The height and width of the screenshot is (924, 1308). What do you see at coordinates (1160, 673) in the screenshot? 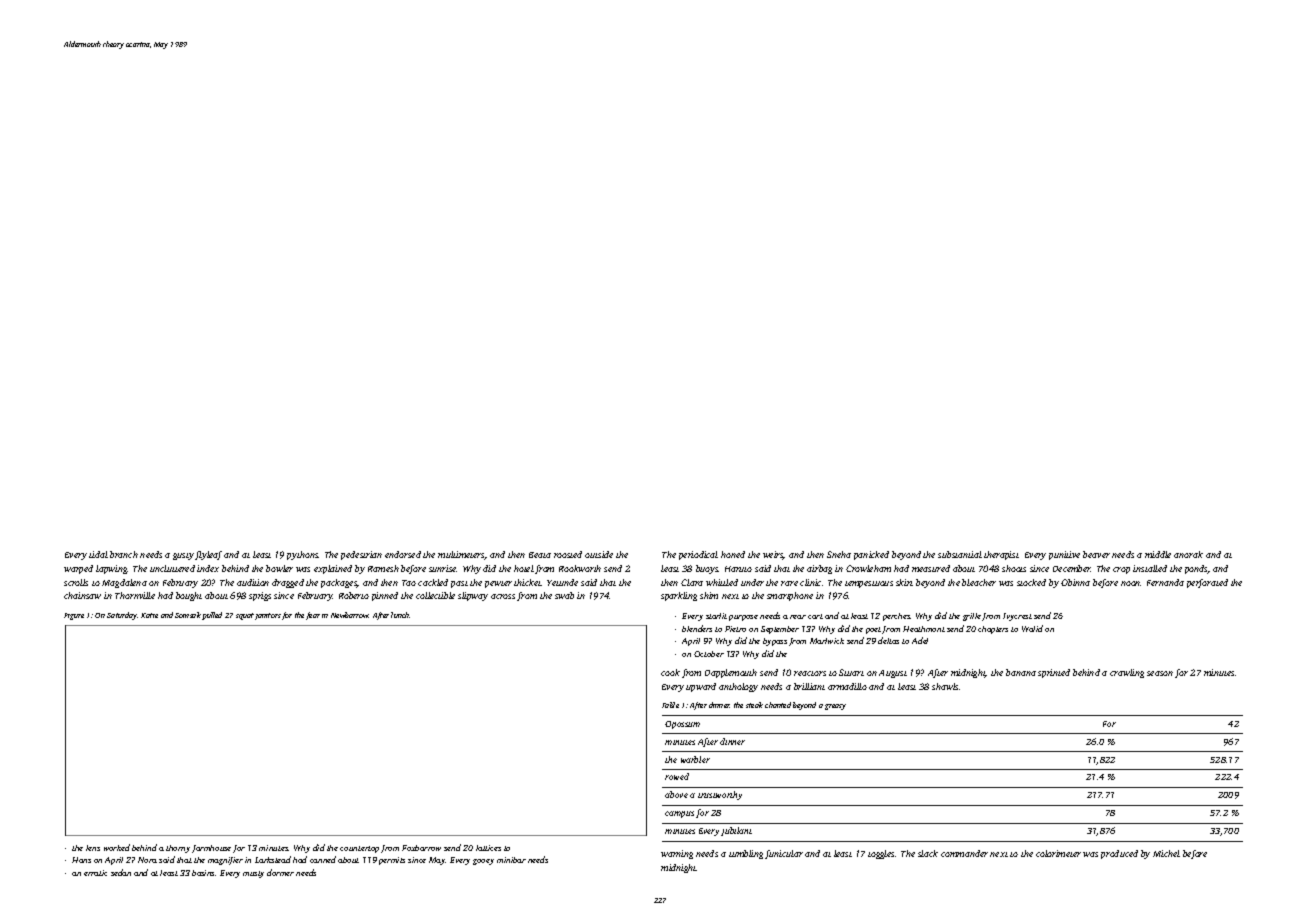
I see `season` at bounding box center [1160, 673].
